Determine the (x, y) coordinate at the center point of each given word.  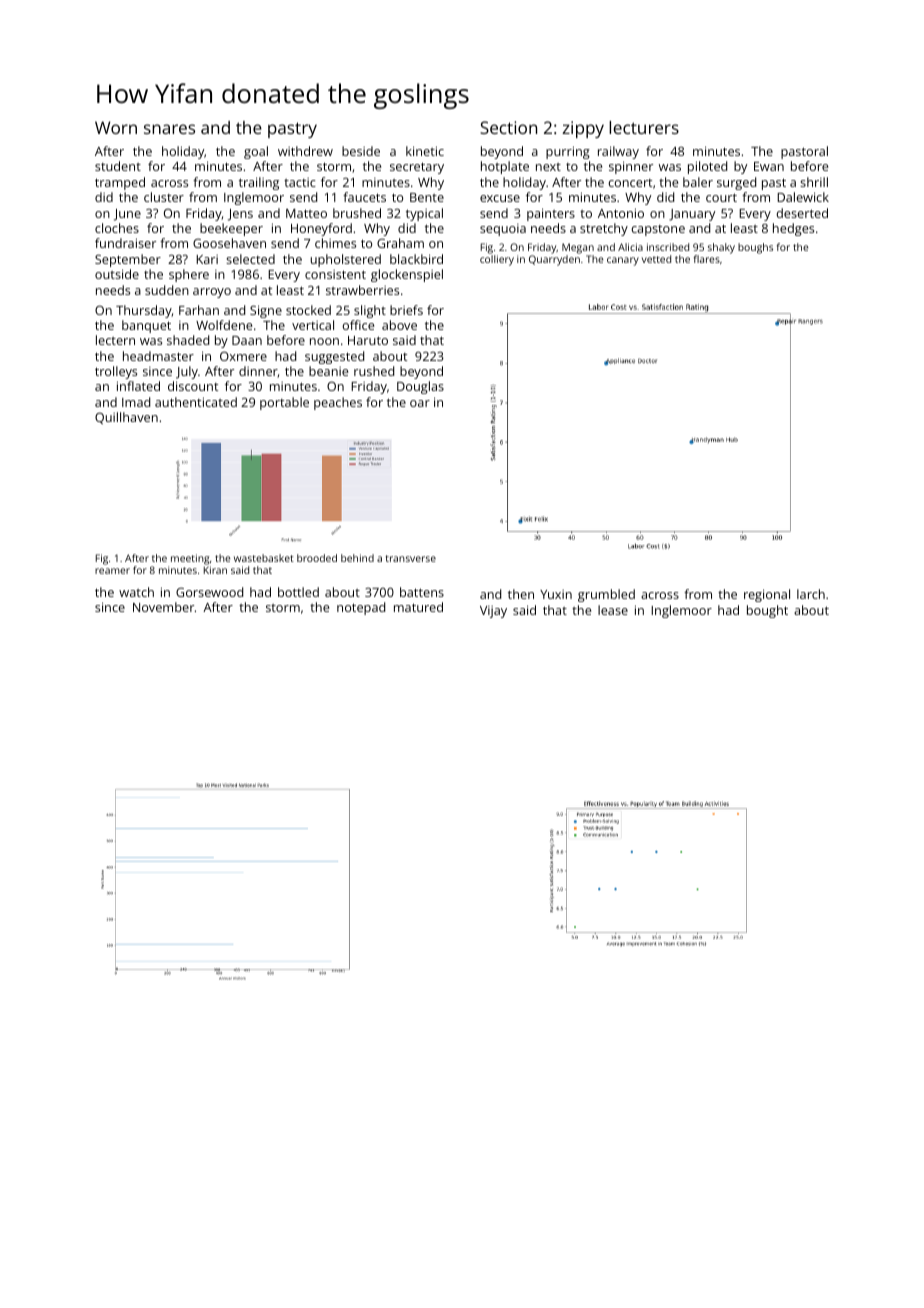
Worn (116, 127)
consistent (335, 274)
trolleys (116, 372)
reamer (112, 571)
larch (811, 594)
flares (707, 259)
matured (418, 607)
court (721, 197)
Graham (400, 243)
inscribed (668, 247)
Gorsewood (209, 592)
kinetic (425, 151)
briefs (406, 310)
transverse (410, 558)
